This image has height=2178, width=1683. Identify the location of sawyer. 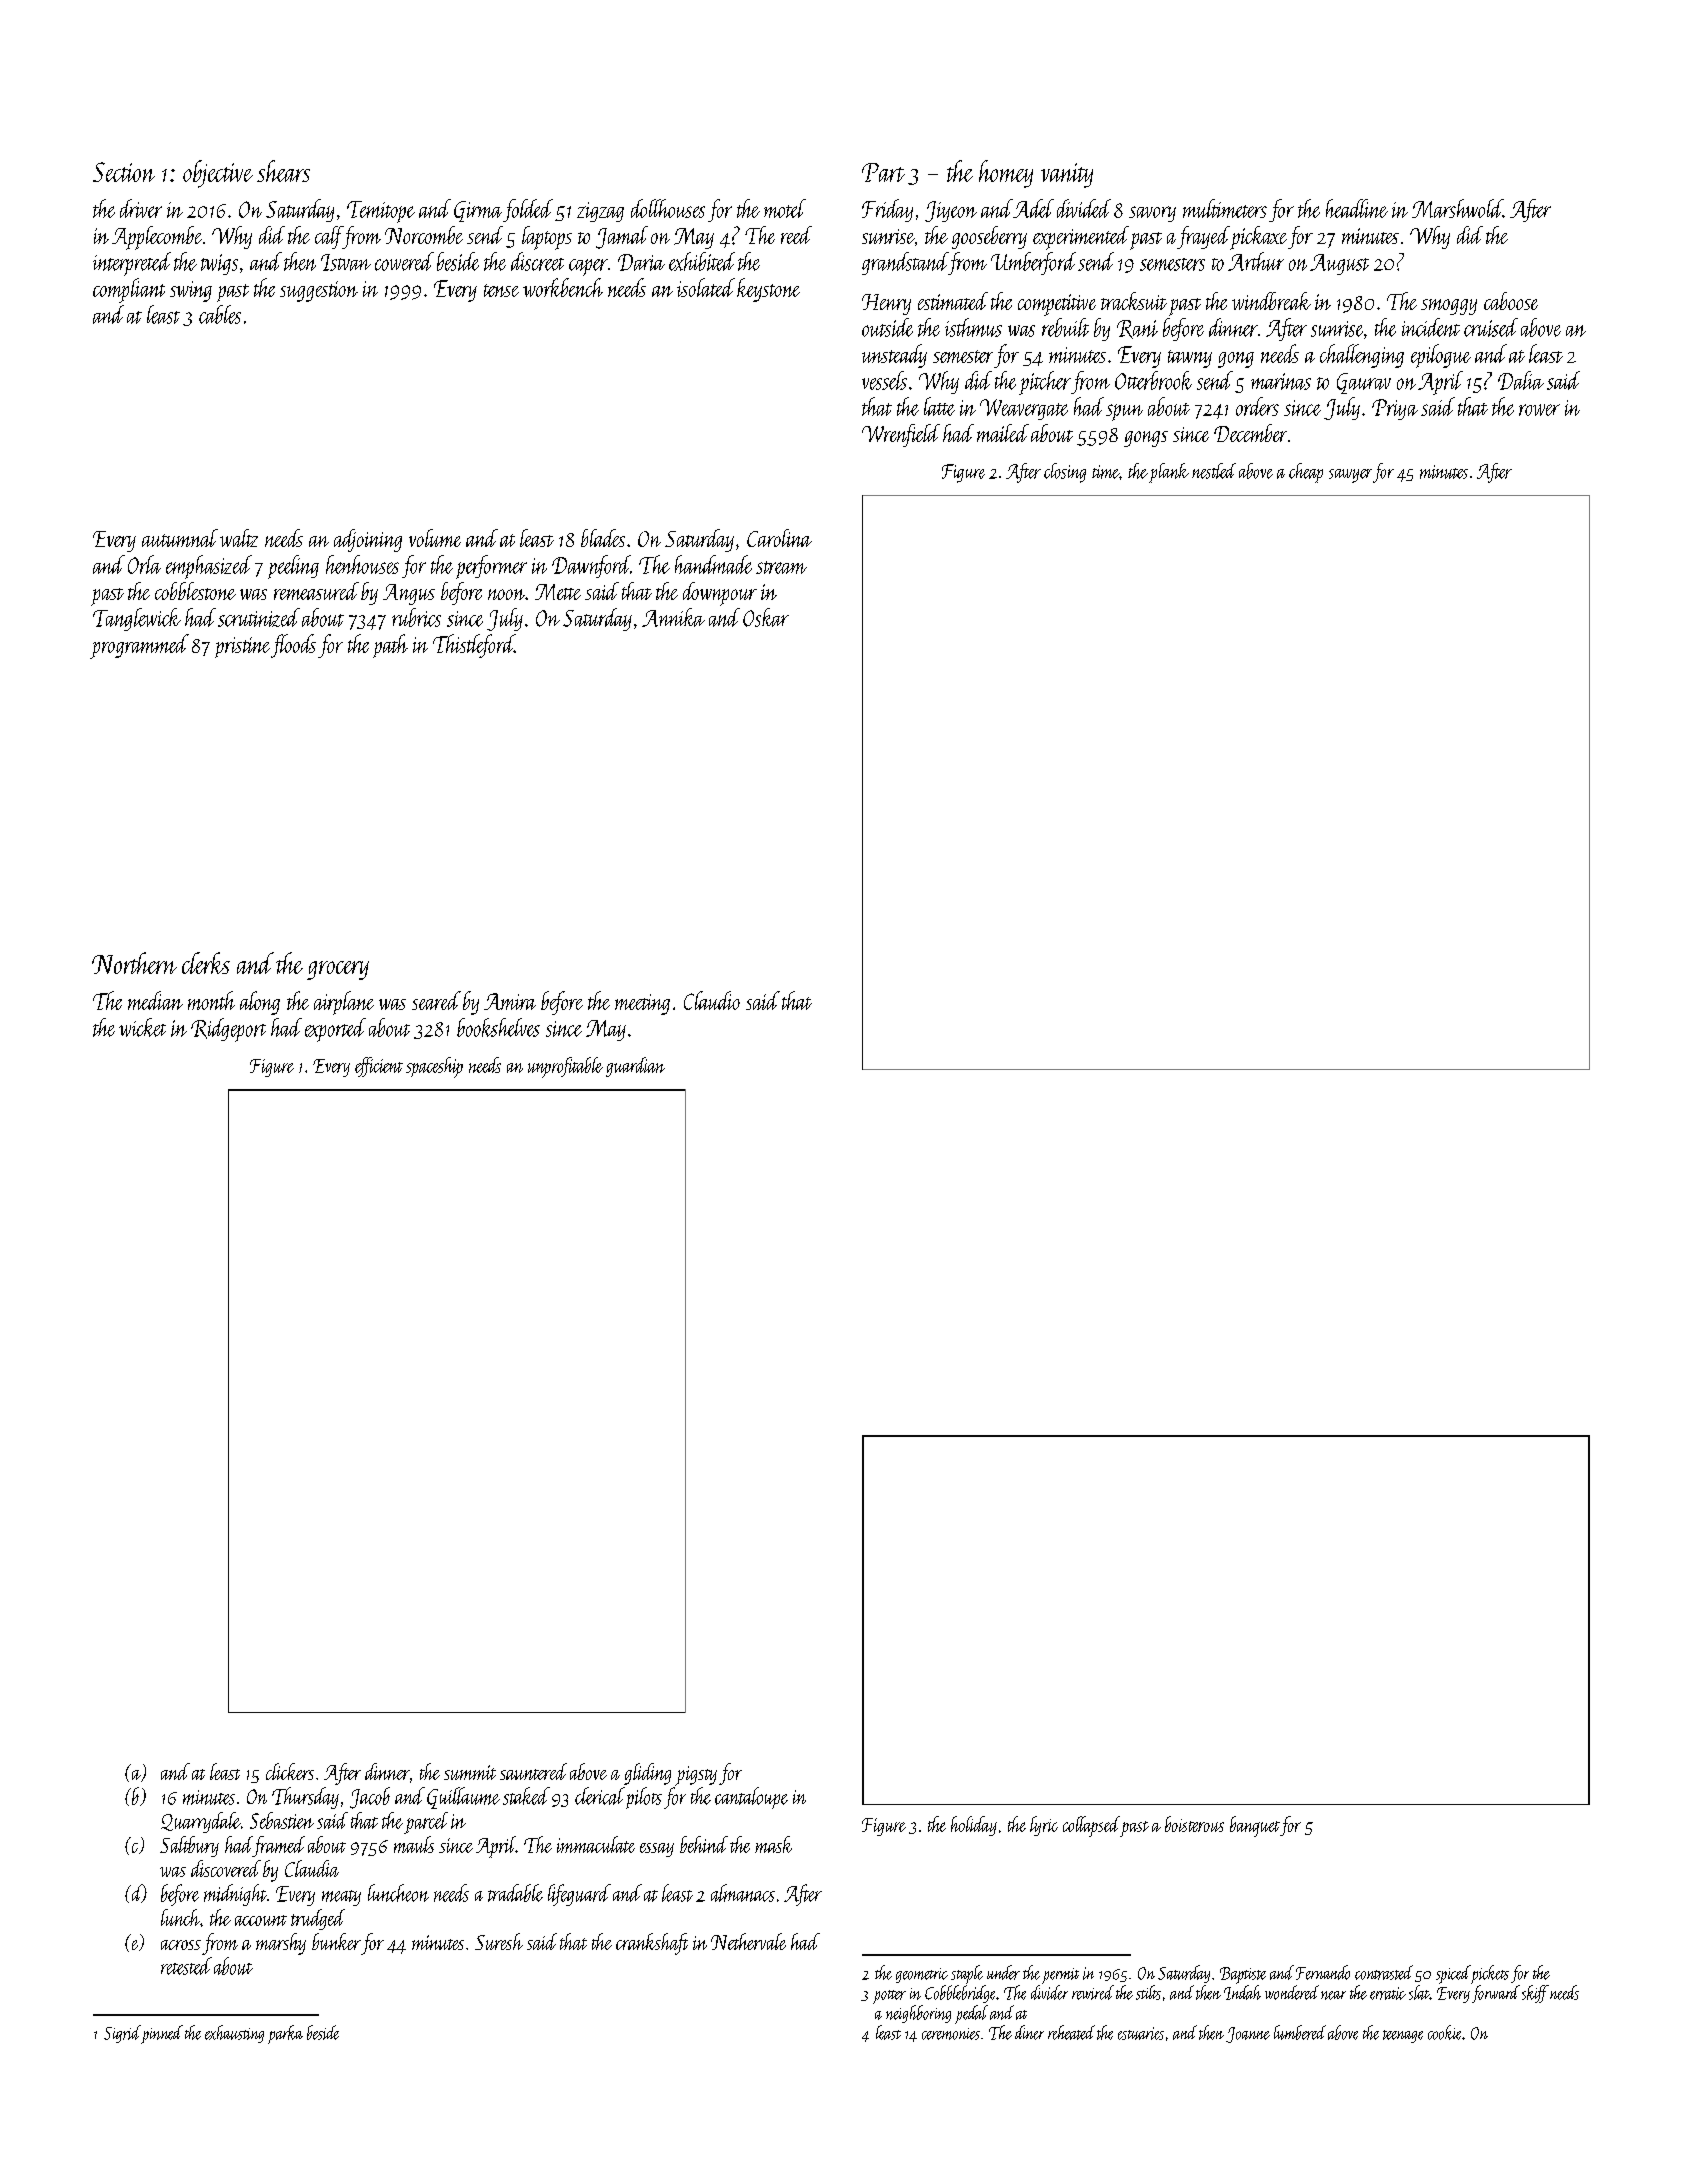
(1350, 476).
